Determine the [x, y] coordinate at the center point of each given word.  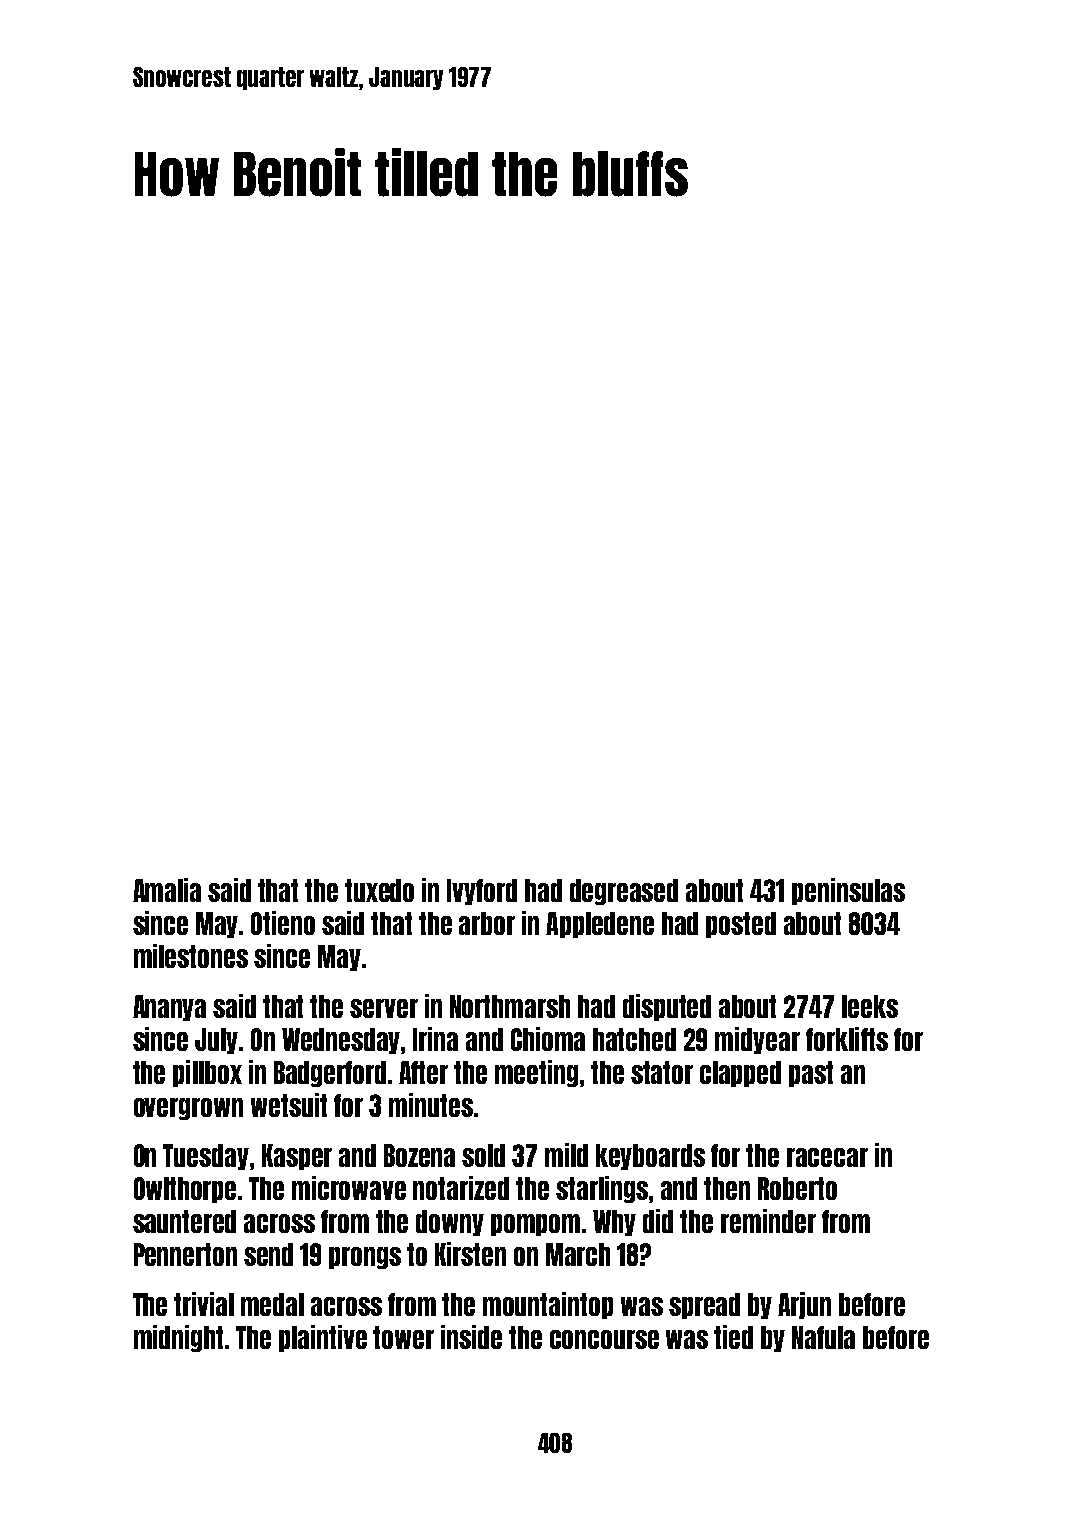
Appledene [600, 925]
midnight [178, 1338]
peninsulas [848, 891]
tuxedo [379, 890]
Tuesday [206, 1157]
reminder [768, 1221]
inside [471, 1337]
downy [450, 1223]
